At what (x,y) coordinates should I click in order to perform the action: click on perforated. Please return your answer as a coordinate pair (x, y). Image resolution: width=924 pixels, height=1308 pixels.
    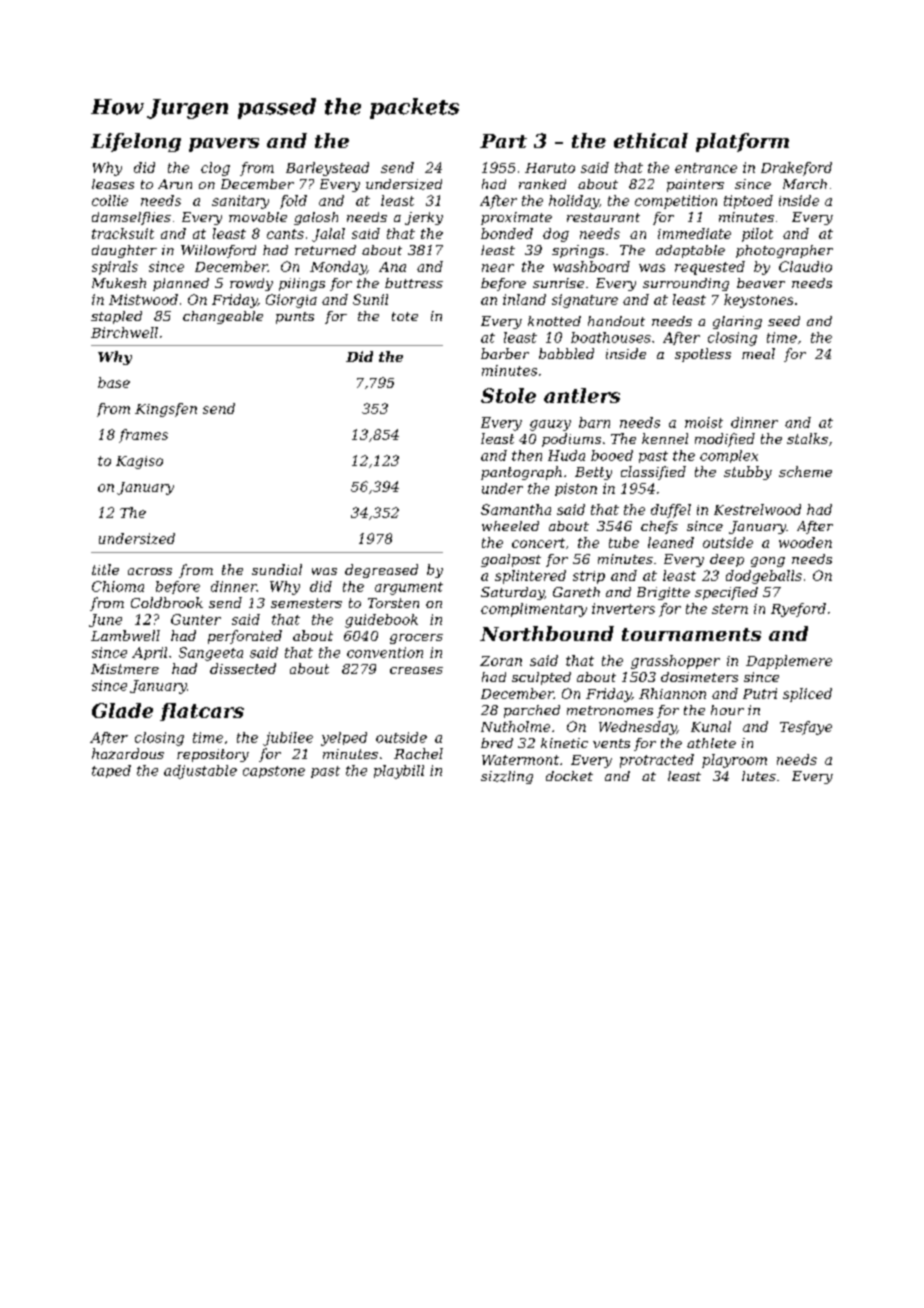
    Looking at the image, I should click on (245, 637).
